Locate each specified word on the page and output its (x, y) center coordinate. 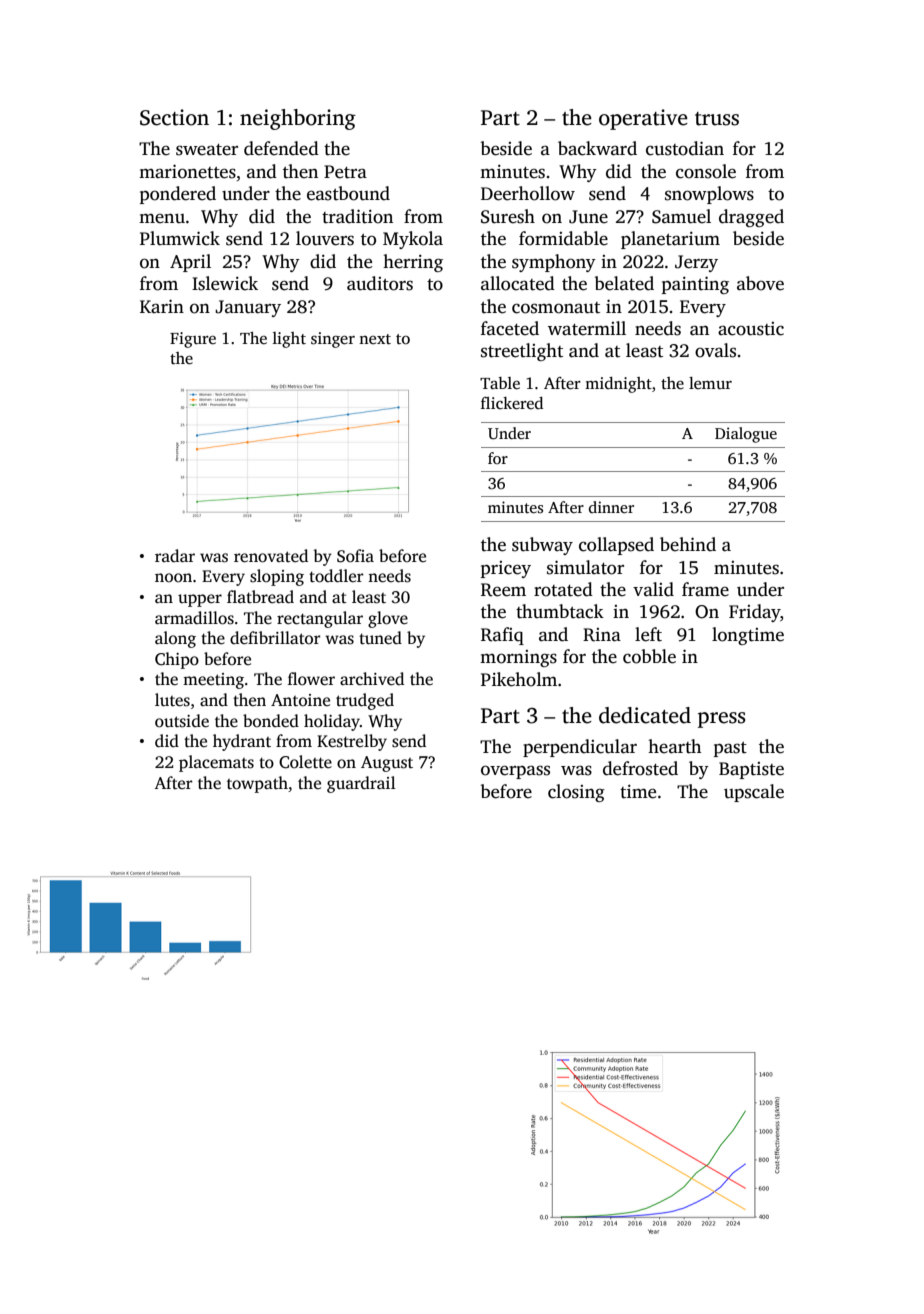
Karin (162, 306)
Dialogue (746, 435)
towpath (257, 784)
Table (500, 383)
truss (717, 119)
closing (576, 793)
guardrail (361, 784)
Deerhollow (528, 193)
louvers (325, 238)
